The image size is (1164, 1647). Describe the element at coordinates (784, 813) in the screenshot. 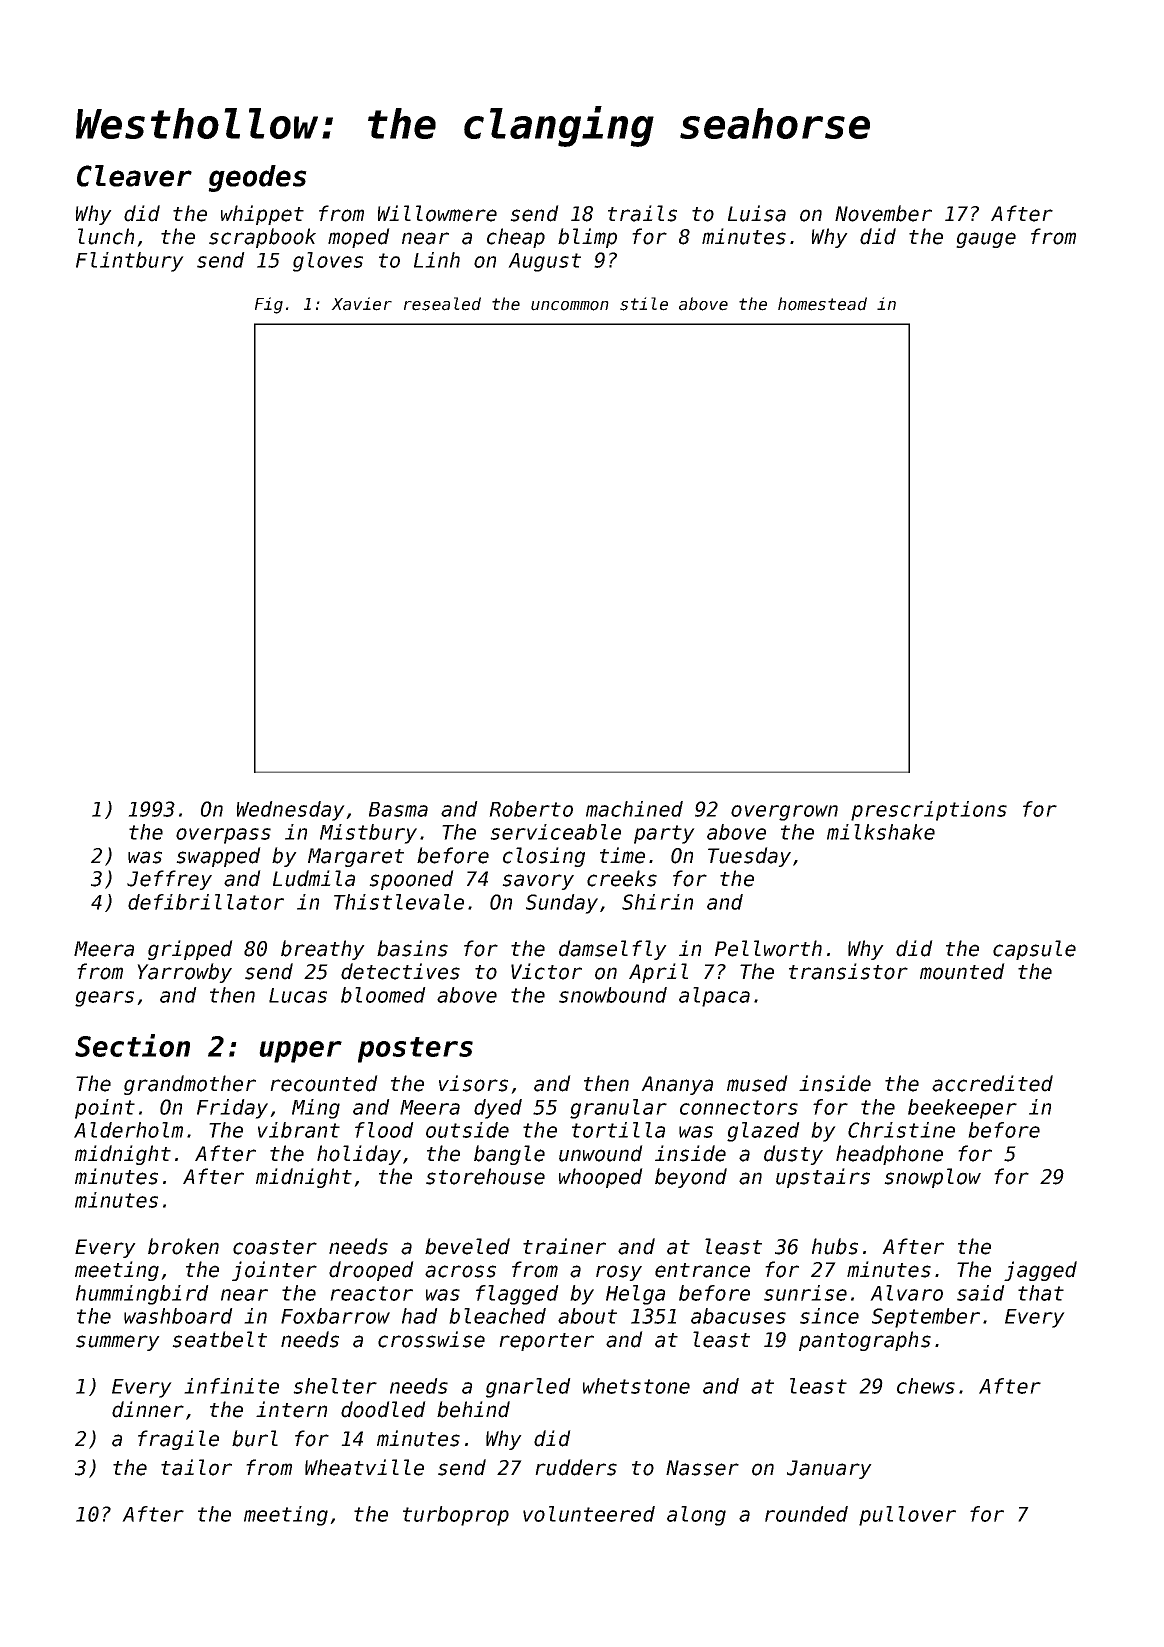

I see `overgrown` at that location.
